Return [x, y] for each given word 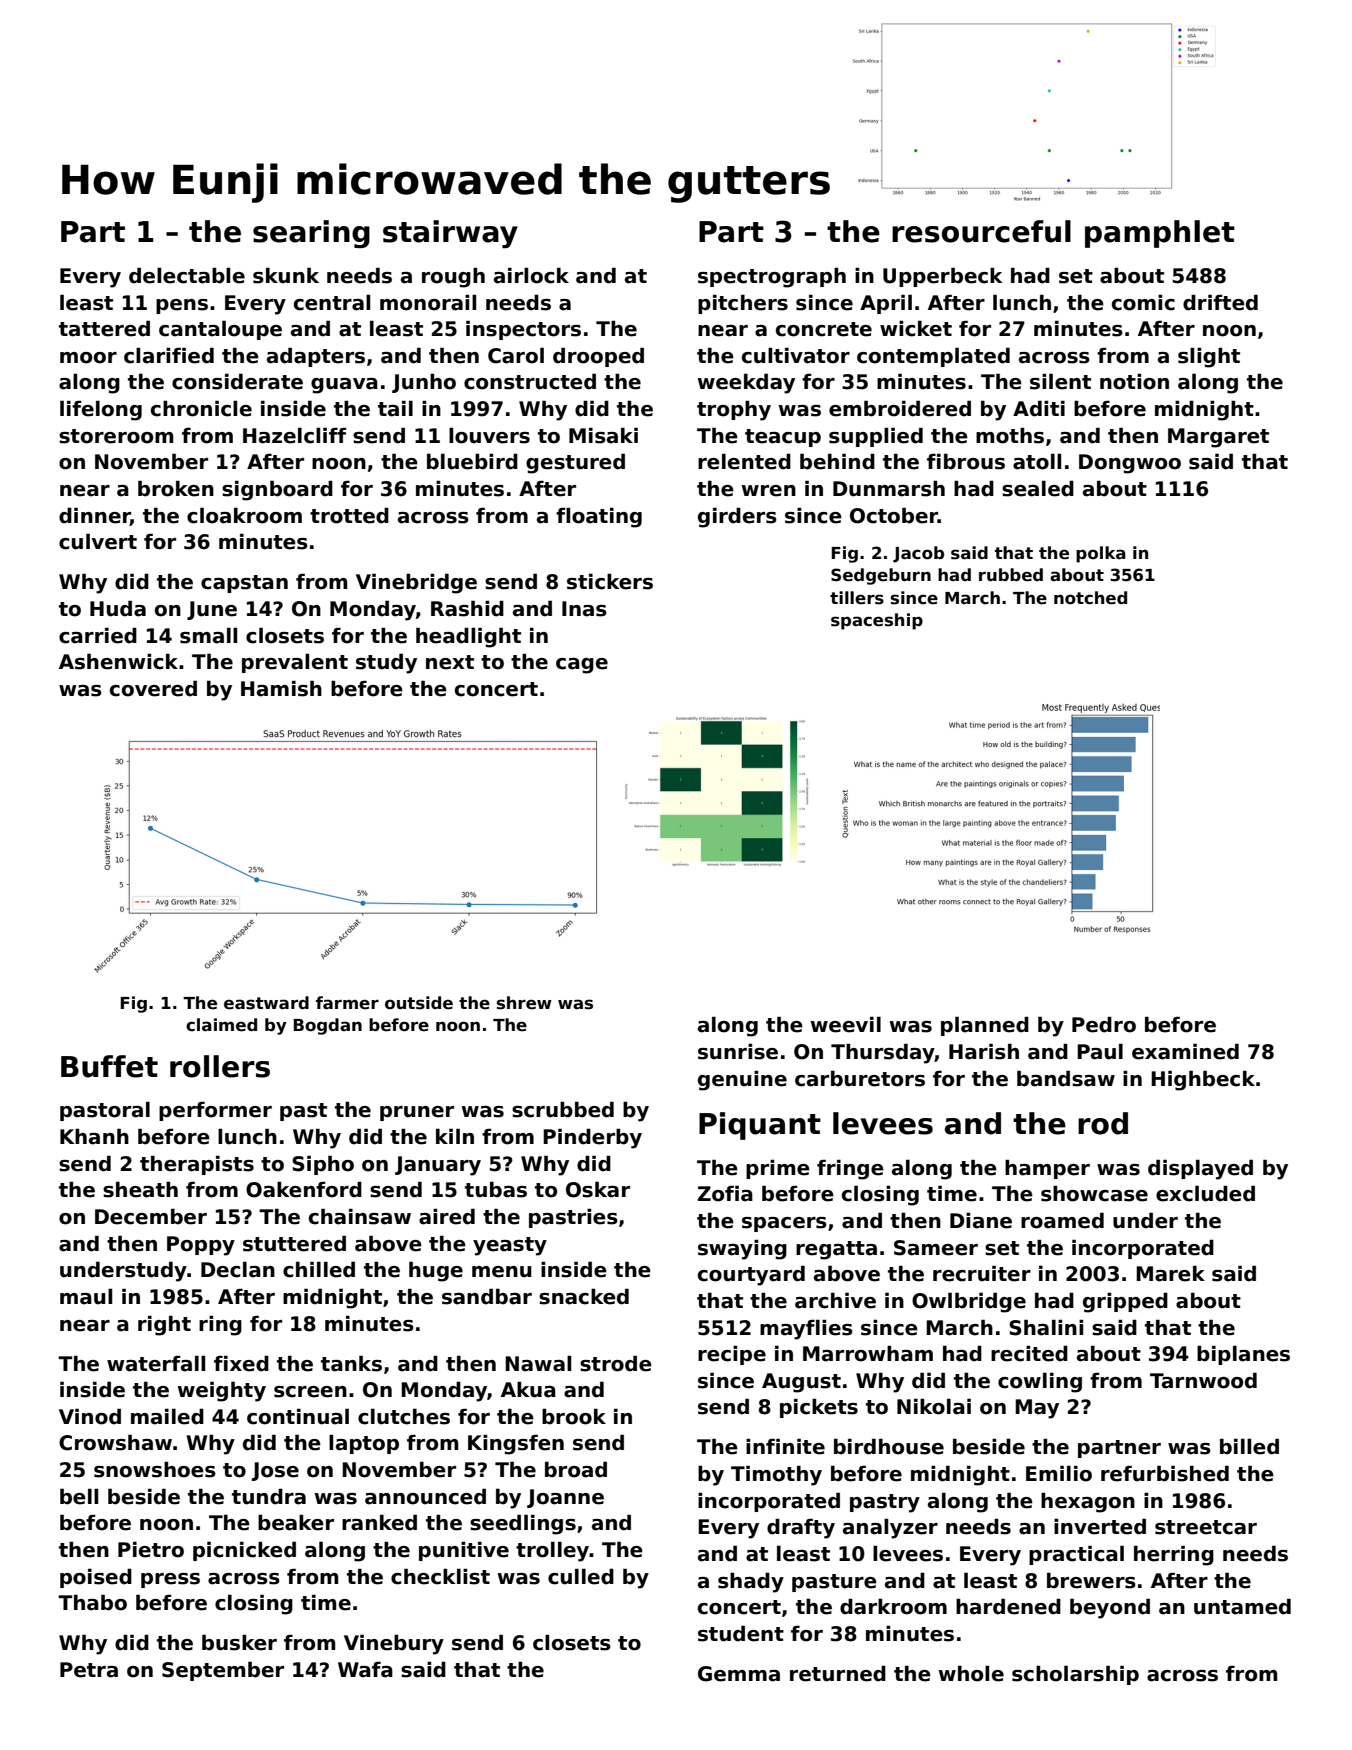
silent [1060, 381]
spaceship [877, 621]
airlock [531, 275]
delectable [187, 275]
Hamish [281, 688]
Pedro [1104, 1024]
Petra [89, 1670]
